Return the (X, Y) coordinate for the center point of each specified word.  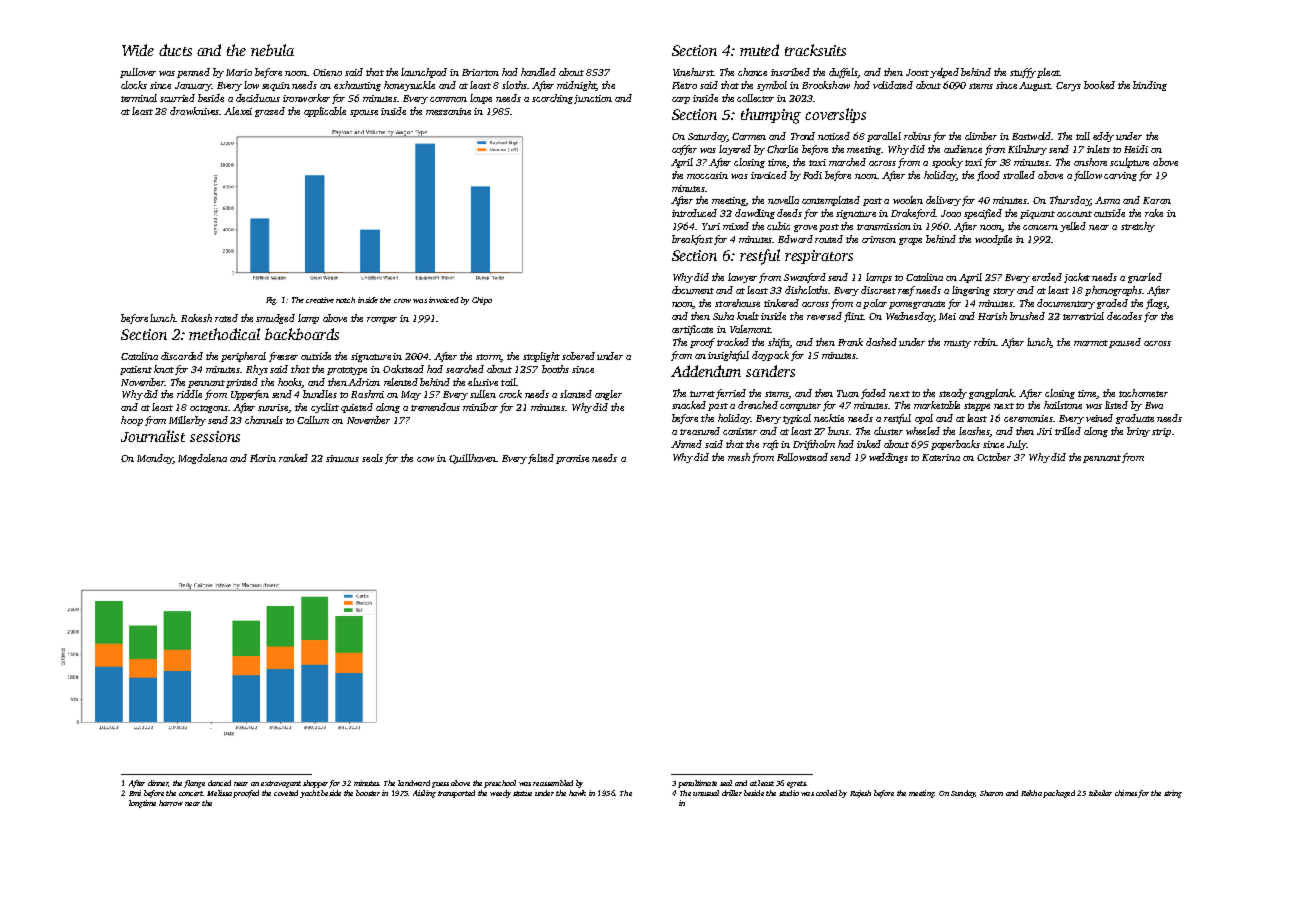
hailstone (1063, 405)
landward (414, 783)
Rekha (1031, 793)
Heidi (1136, 149)
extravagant (281, 784)
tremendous (435, 407)
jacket (1077, 278)
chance (752, 72)
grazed (270, 112)
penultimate (697, 784)
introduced (694, 213)
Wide (138, 50)
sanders (770, 371)
